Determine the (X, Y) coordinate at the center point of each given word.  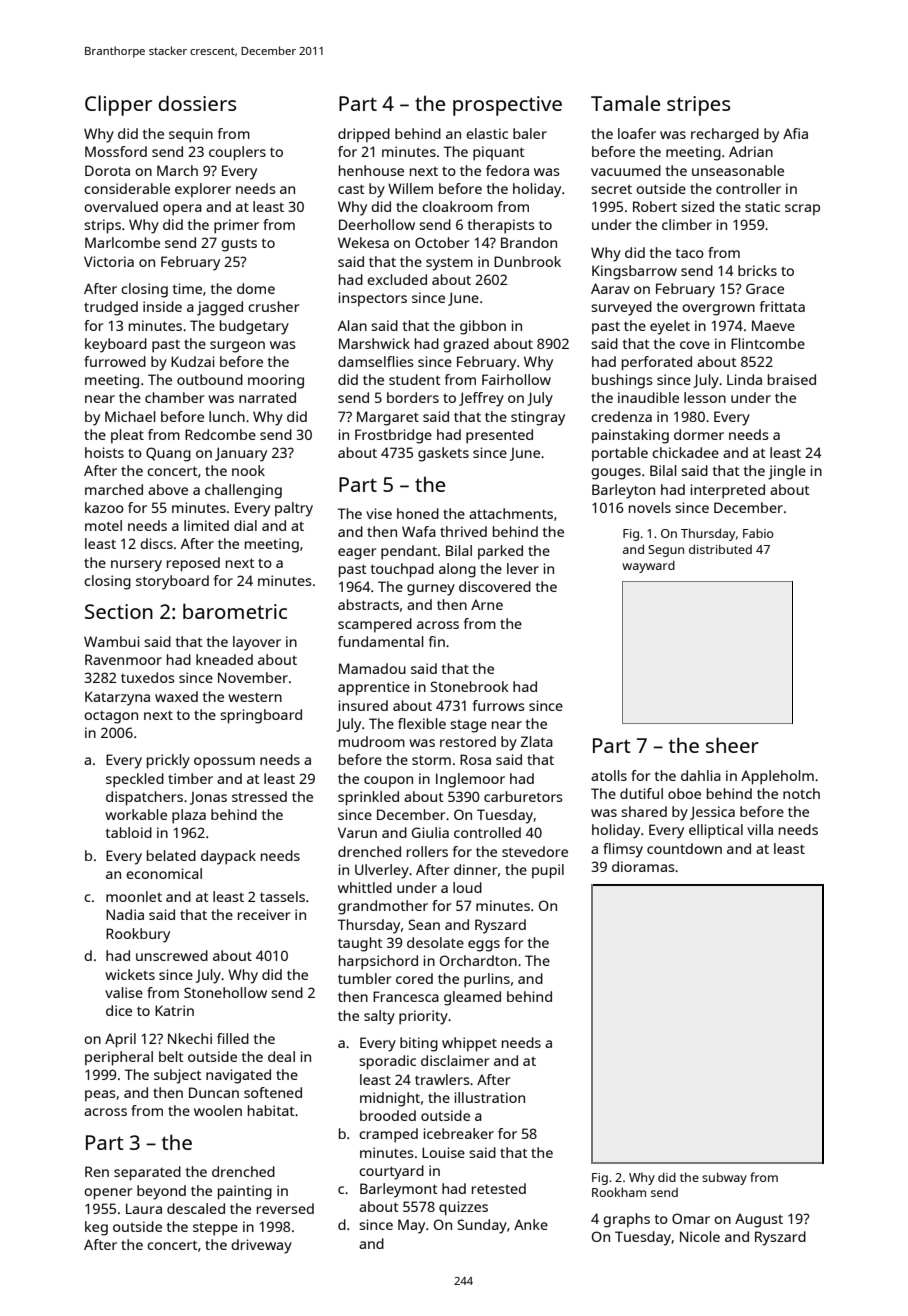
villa (760, 829)
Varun (357, 832)
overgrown (718, 310)
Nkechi (190, 1038)
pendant (409, 552)
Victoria (109, 261)
